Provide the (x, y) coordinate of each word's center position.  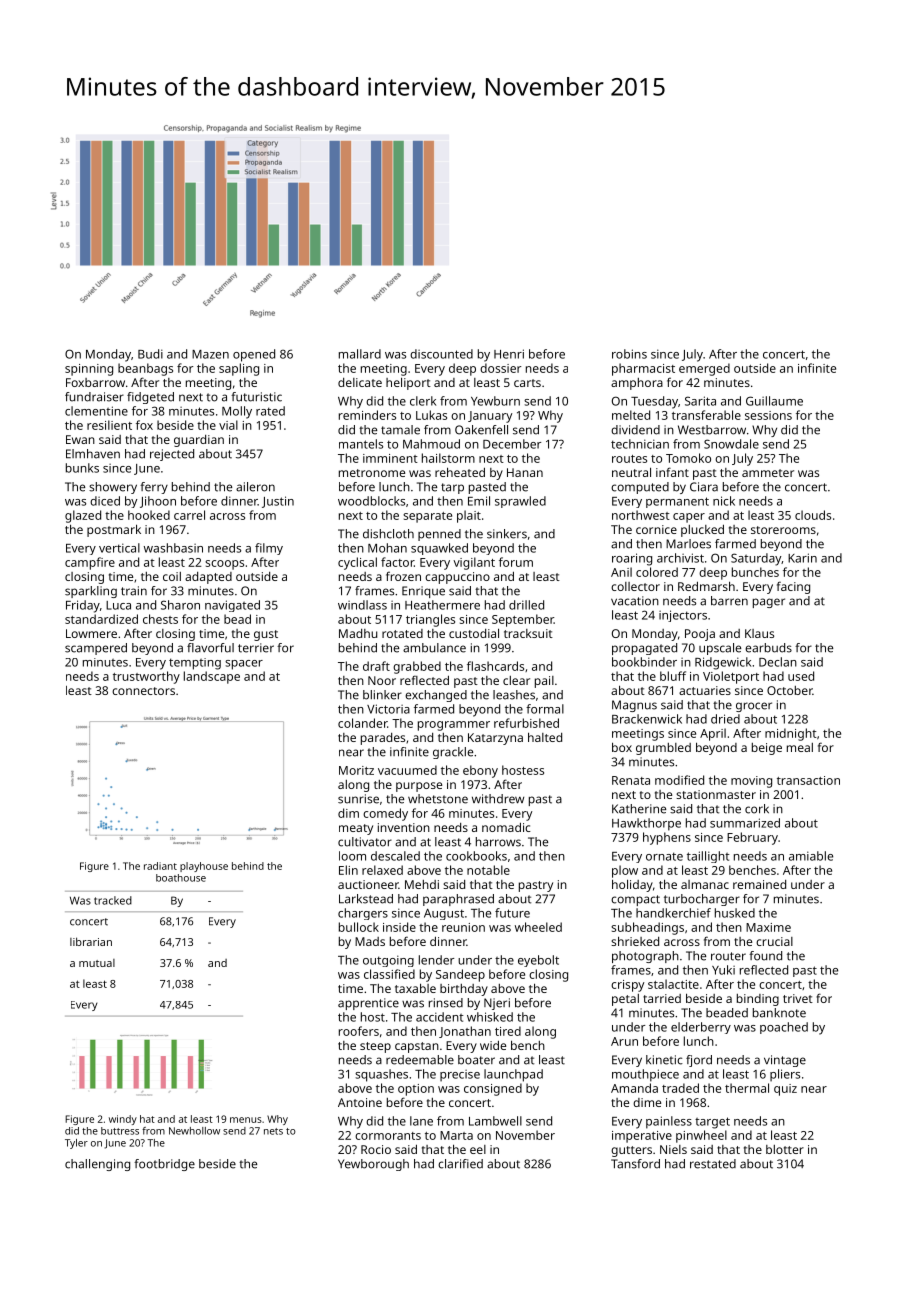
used (801, 676)
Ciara (704, 487)
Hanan (525, 472)
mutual (97, 963)
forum (516, 562)
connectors (143, 691)
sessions (768, 415)
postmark (114, 530)
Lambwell (495, 1121)
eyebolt (538, 961)
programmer (454, 726)
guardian (199, 441)
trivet (798, 998)
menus (246, 1120)
